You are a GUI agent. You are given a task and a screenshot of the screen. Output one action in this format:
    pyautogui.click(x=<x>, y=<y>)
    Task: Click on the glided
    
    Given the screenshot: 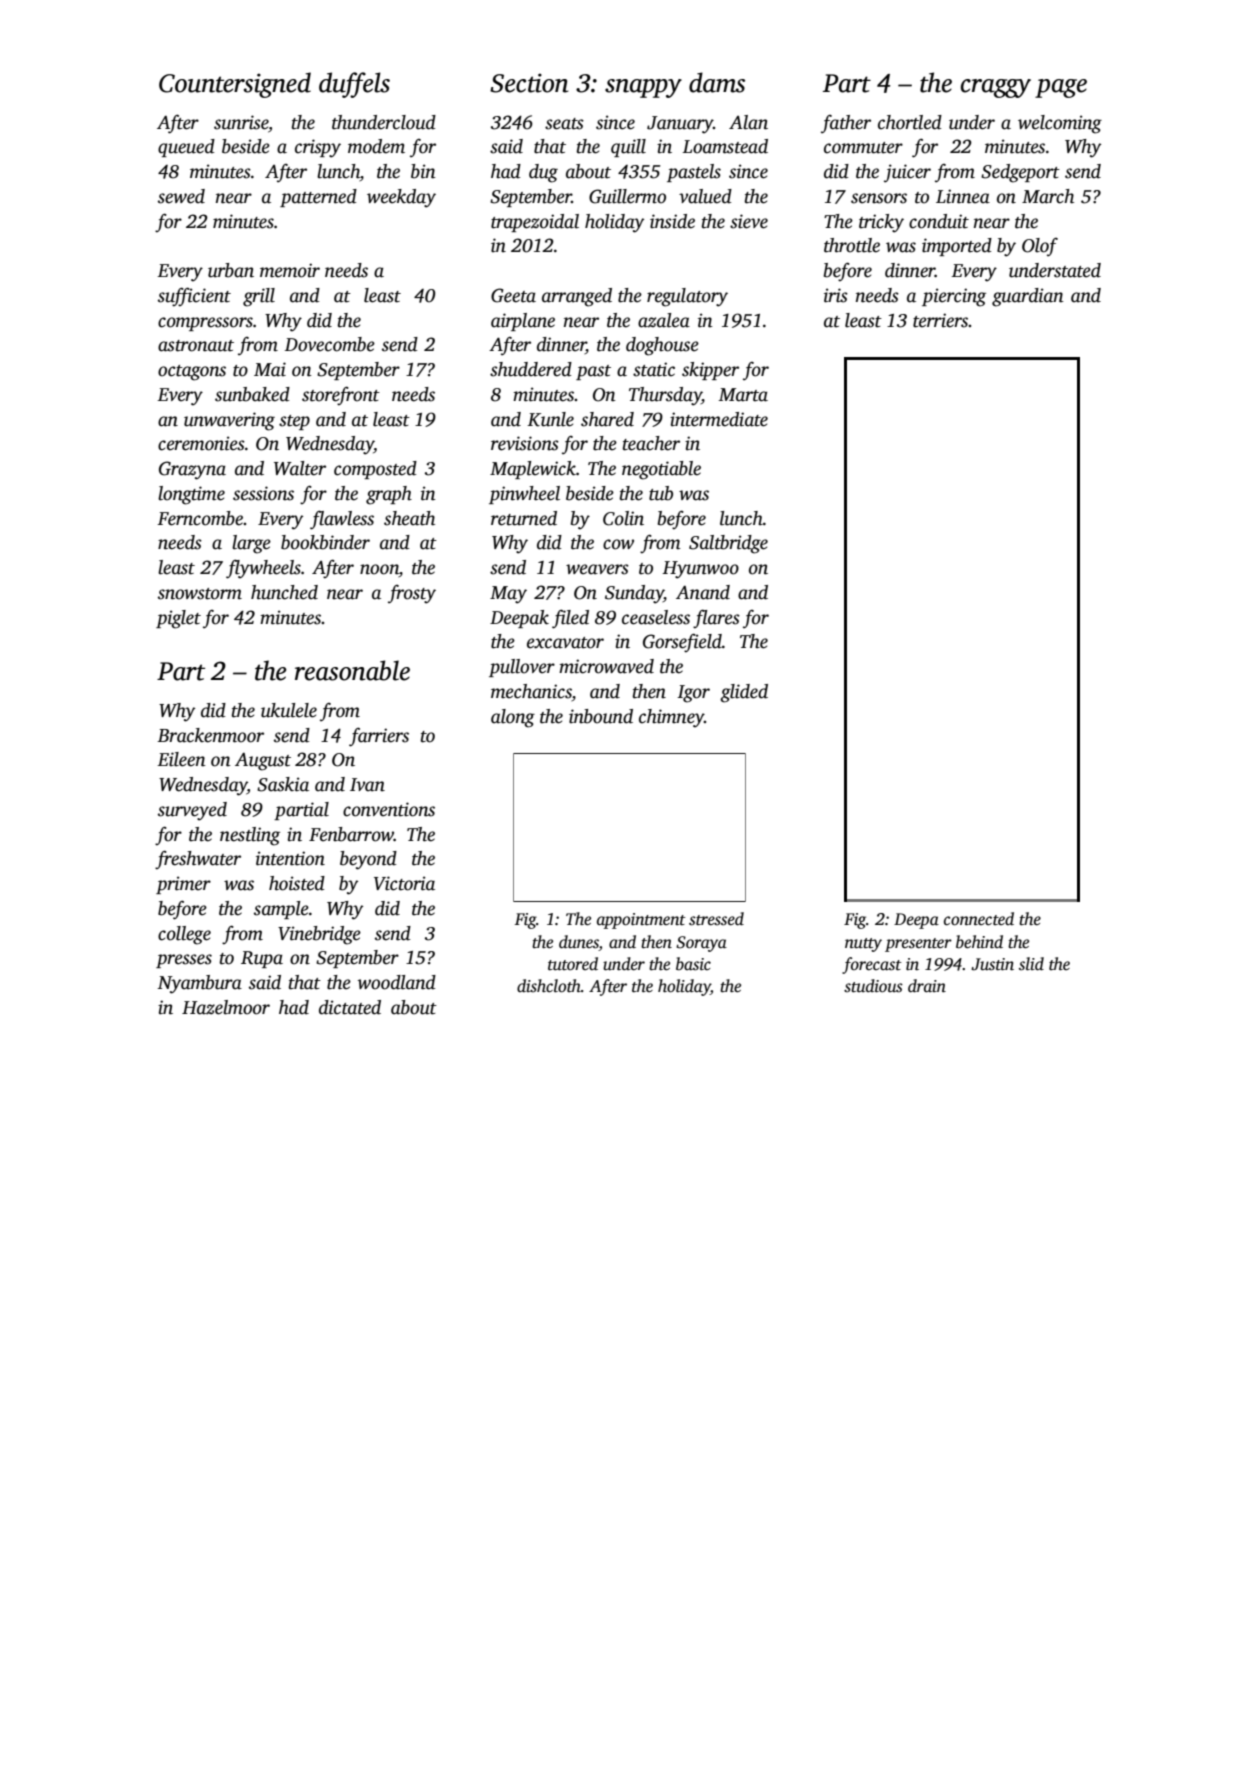 What is the action you would take?
    pyautogui.click(x=744, y=693)
